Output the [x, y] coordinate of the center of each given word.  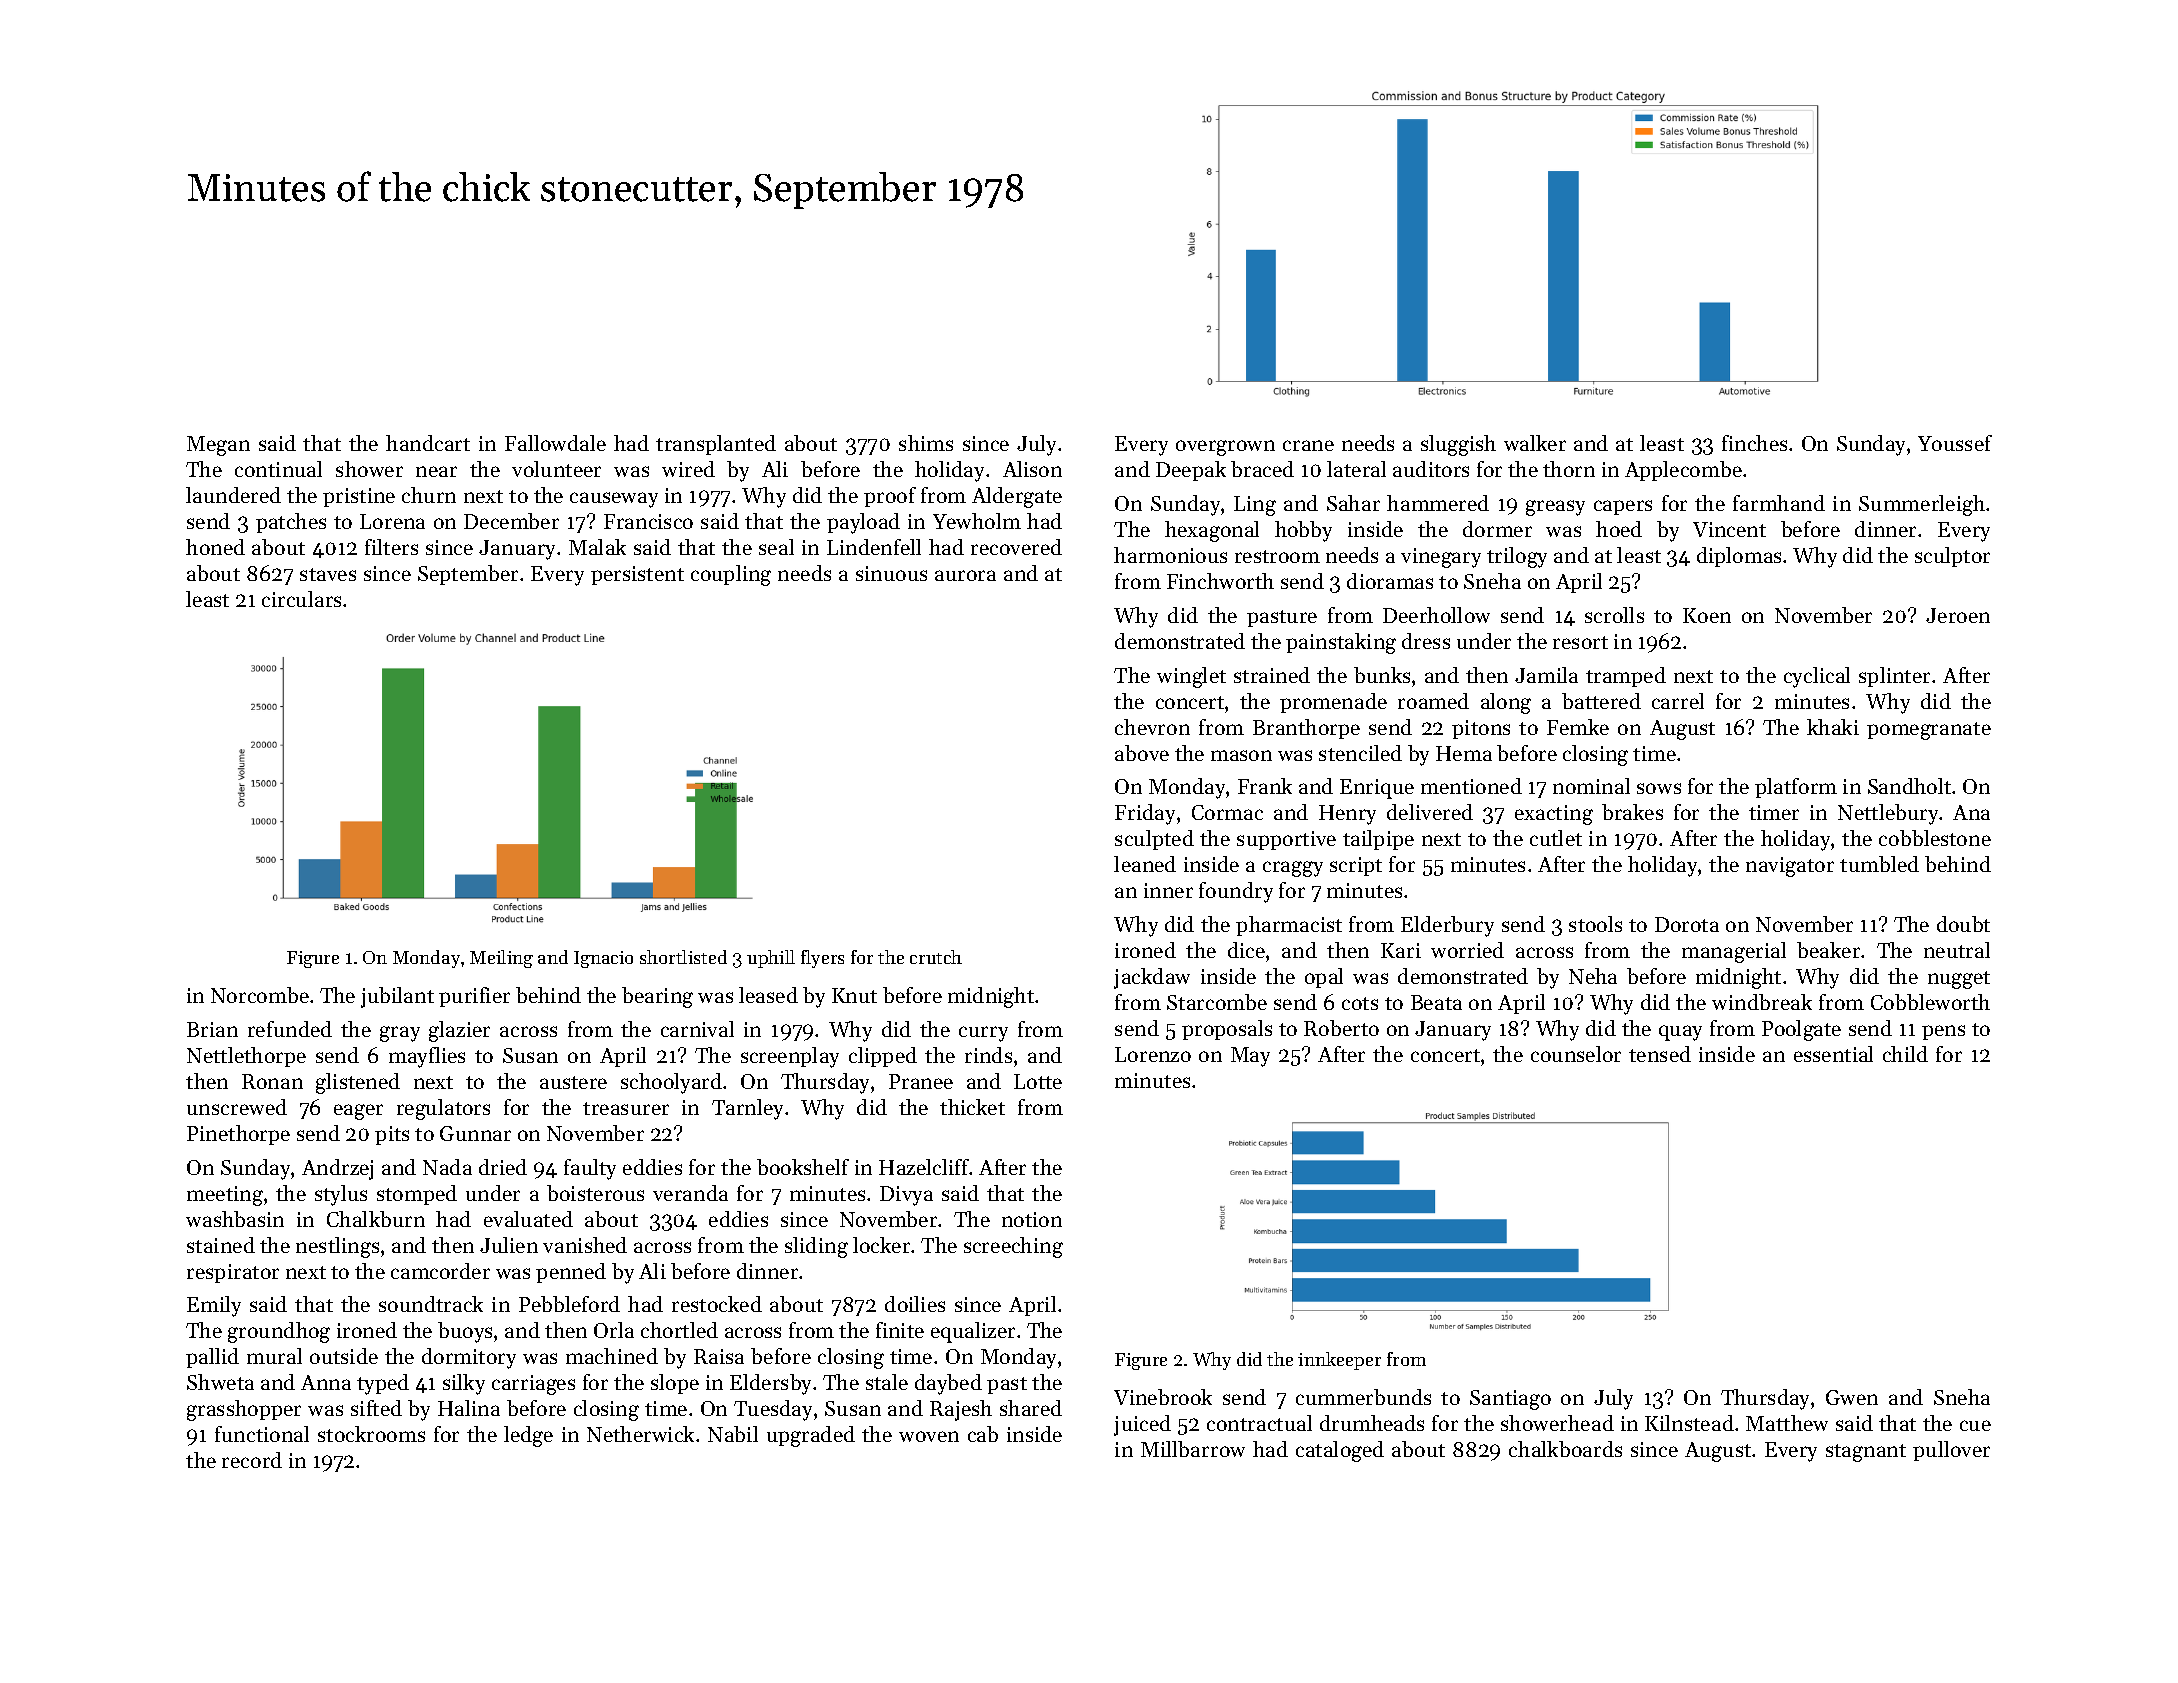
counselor [1576, 1054]
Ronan [272, 1081]
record [252, 1460]
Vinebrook [1163, 1397]
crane [1308, 445]
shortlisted [683, 957]
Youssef [1955, 443]
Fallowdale [555, 443]
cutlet [1556, 838]
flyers [822, 959]
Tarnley [747, 1109]
